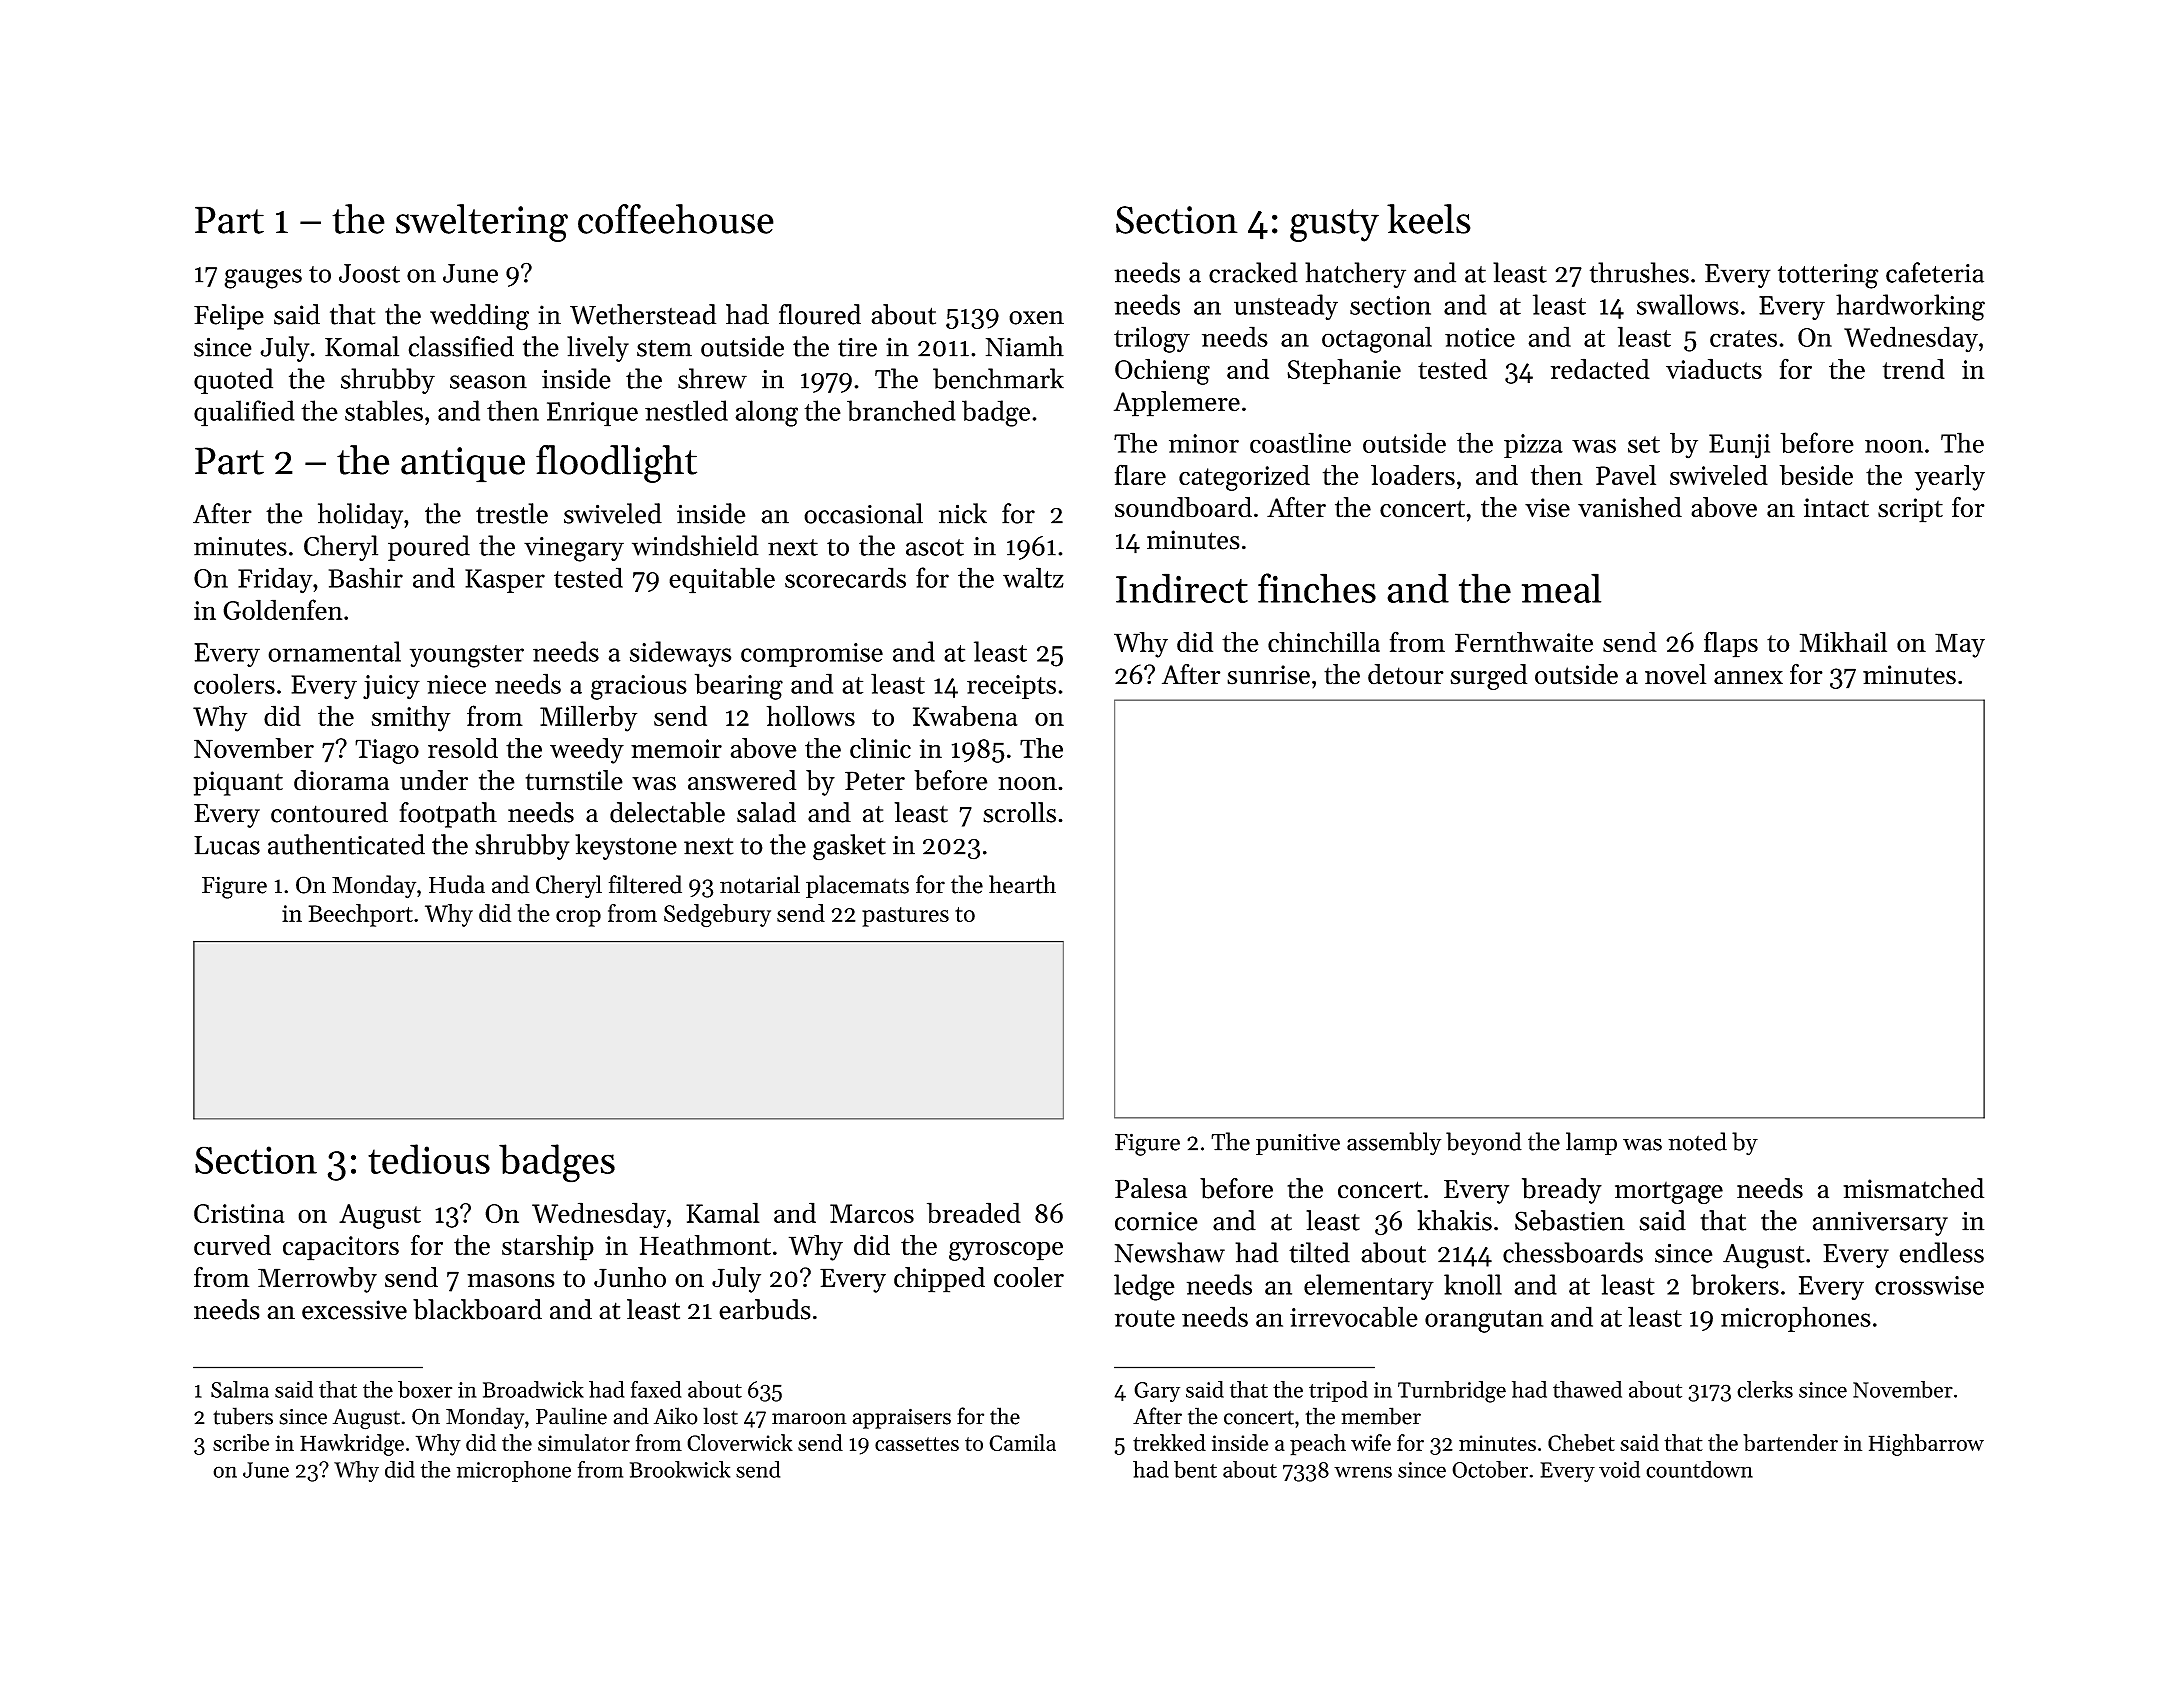 This screenshot has width=2178, height=1683. Describe the element at coordinates (1429, 219) in the screenshot. I see `keels` at that location.
